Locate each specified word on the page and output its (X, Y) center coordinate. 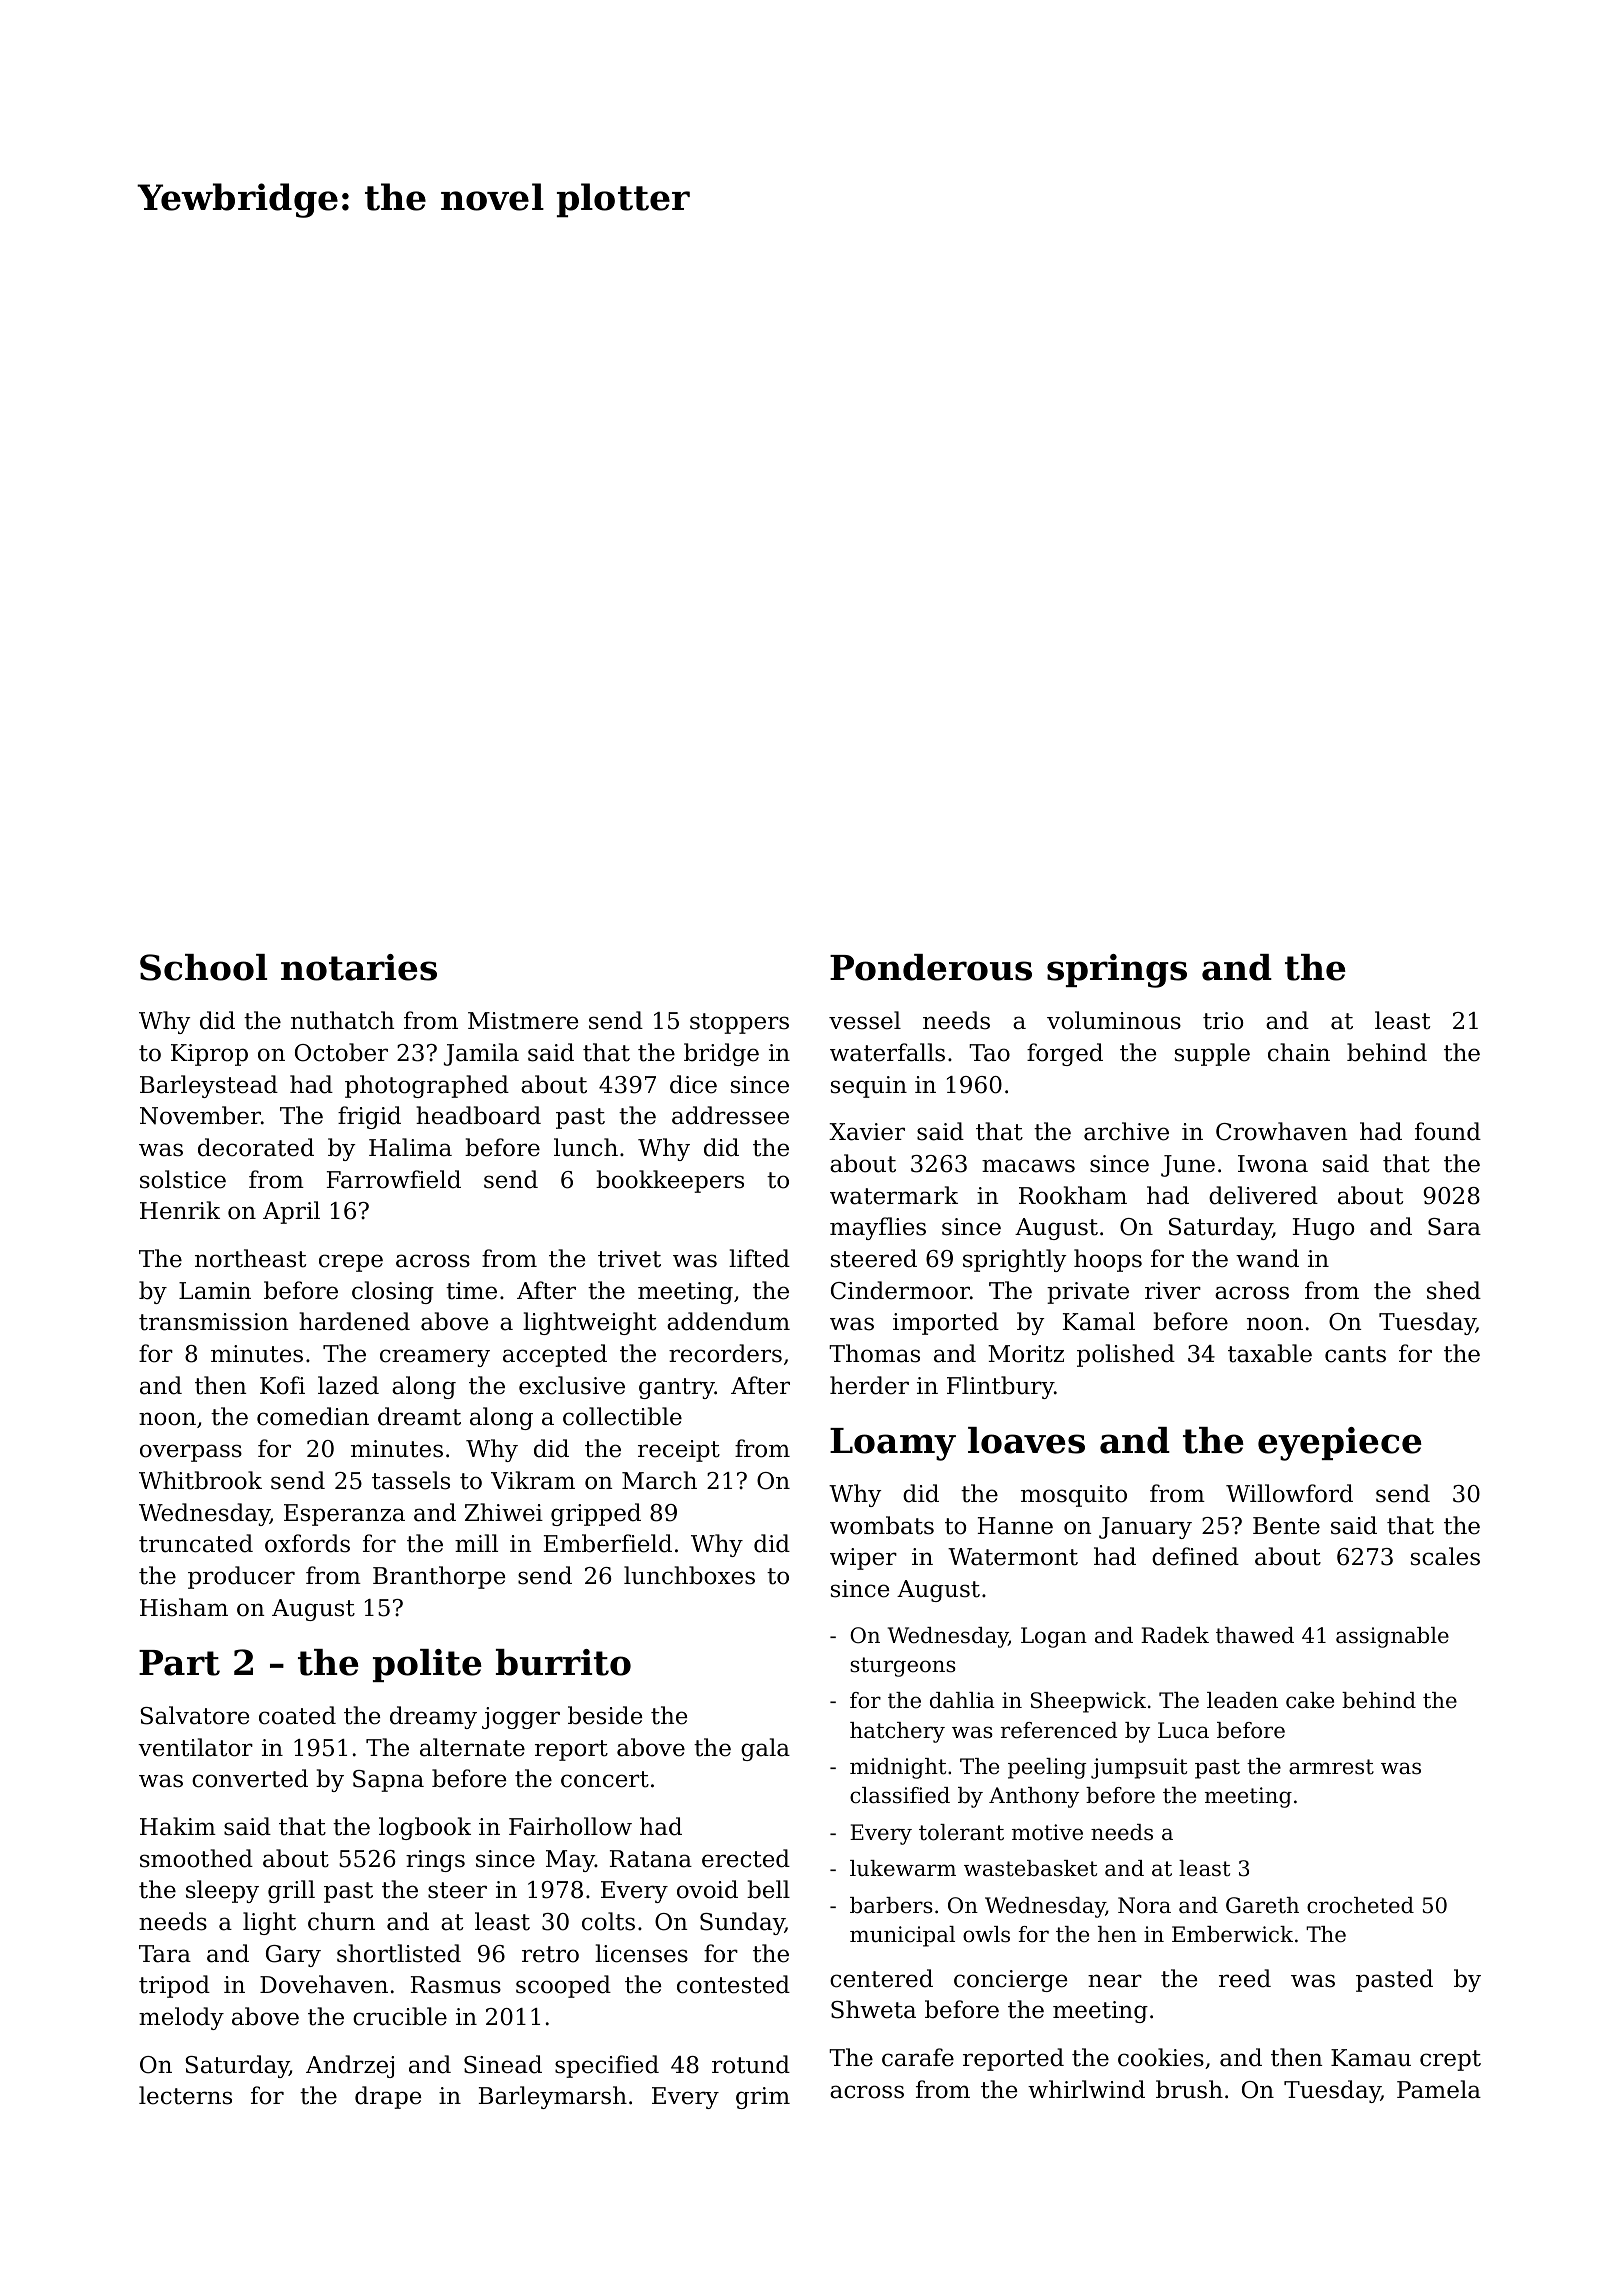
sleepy (222, 1891)
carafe (918, 2057)
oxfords (307, 1543)
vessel (865, 1020)
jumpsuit (1139, 1768)
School (203, 967)
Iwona (1273, 1164)
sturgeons (903, 1667)
